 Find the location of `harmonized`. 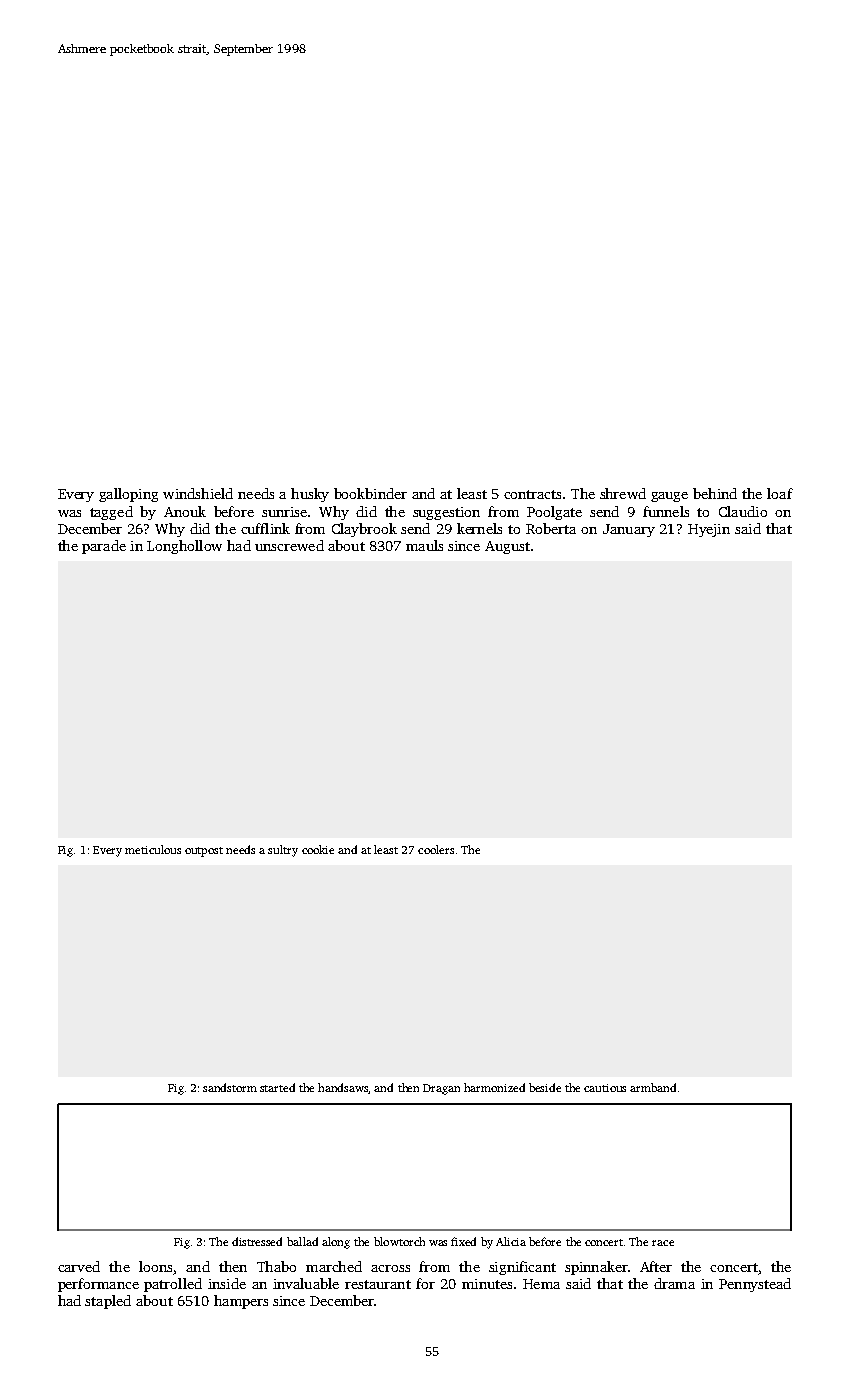

harmonized is located at coordinates (494, 1087).
